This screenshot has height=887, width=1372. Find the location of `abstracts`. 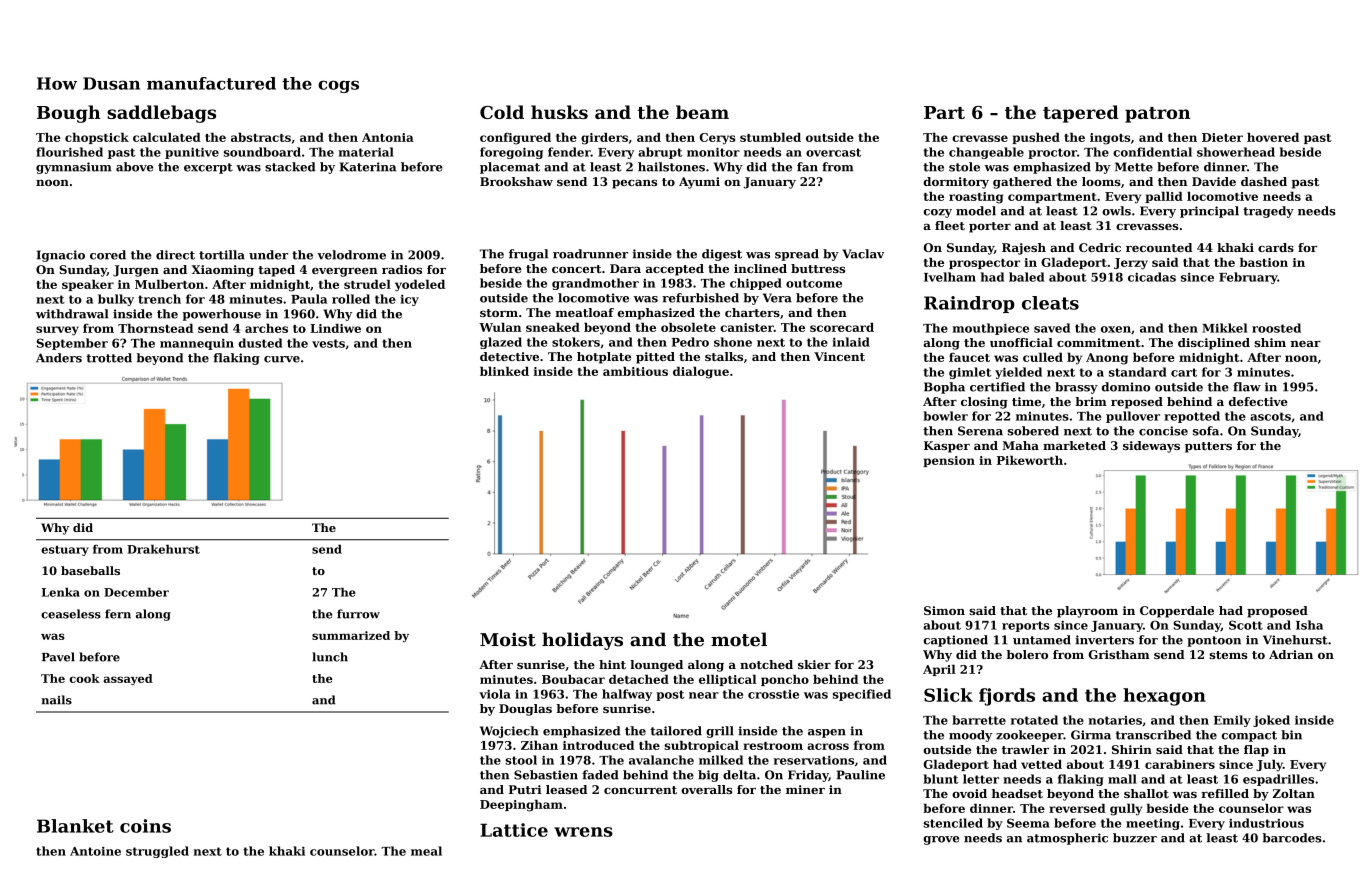

abstracts is located at coordinates (261, 137).
